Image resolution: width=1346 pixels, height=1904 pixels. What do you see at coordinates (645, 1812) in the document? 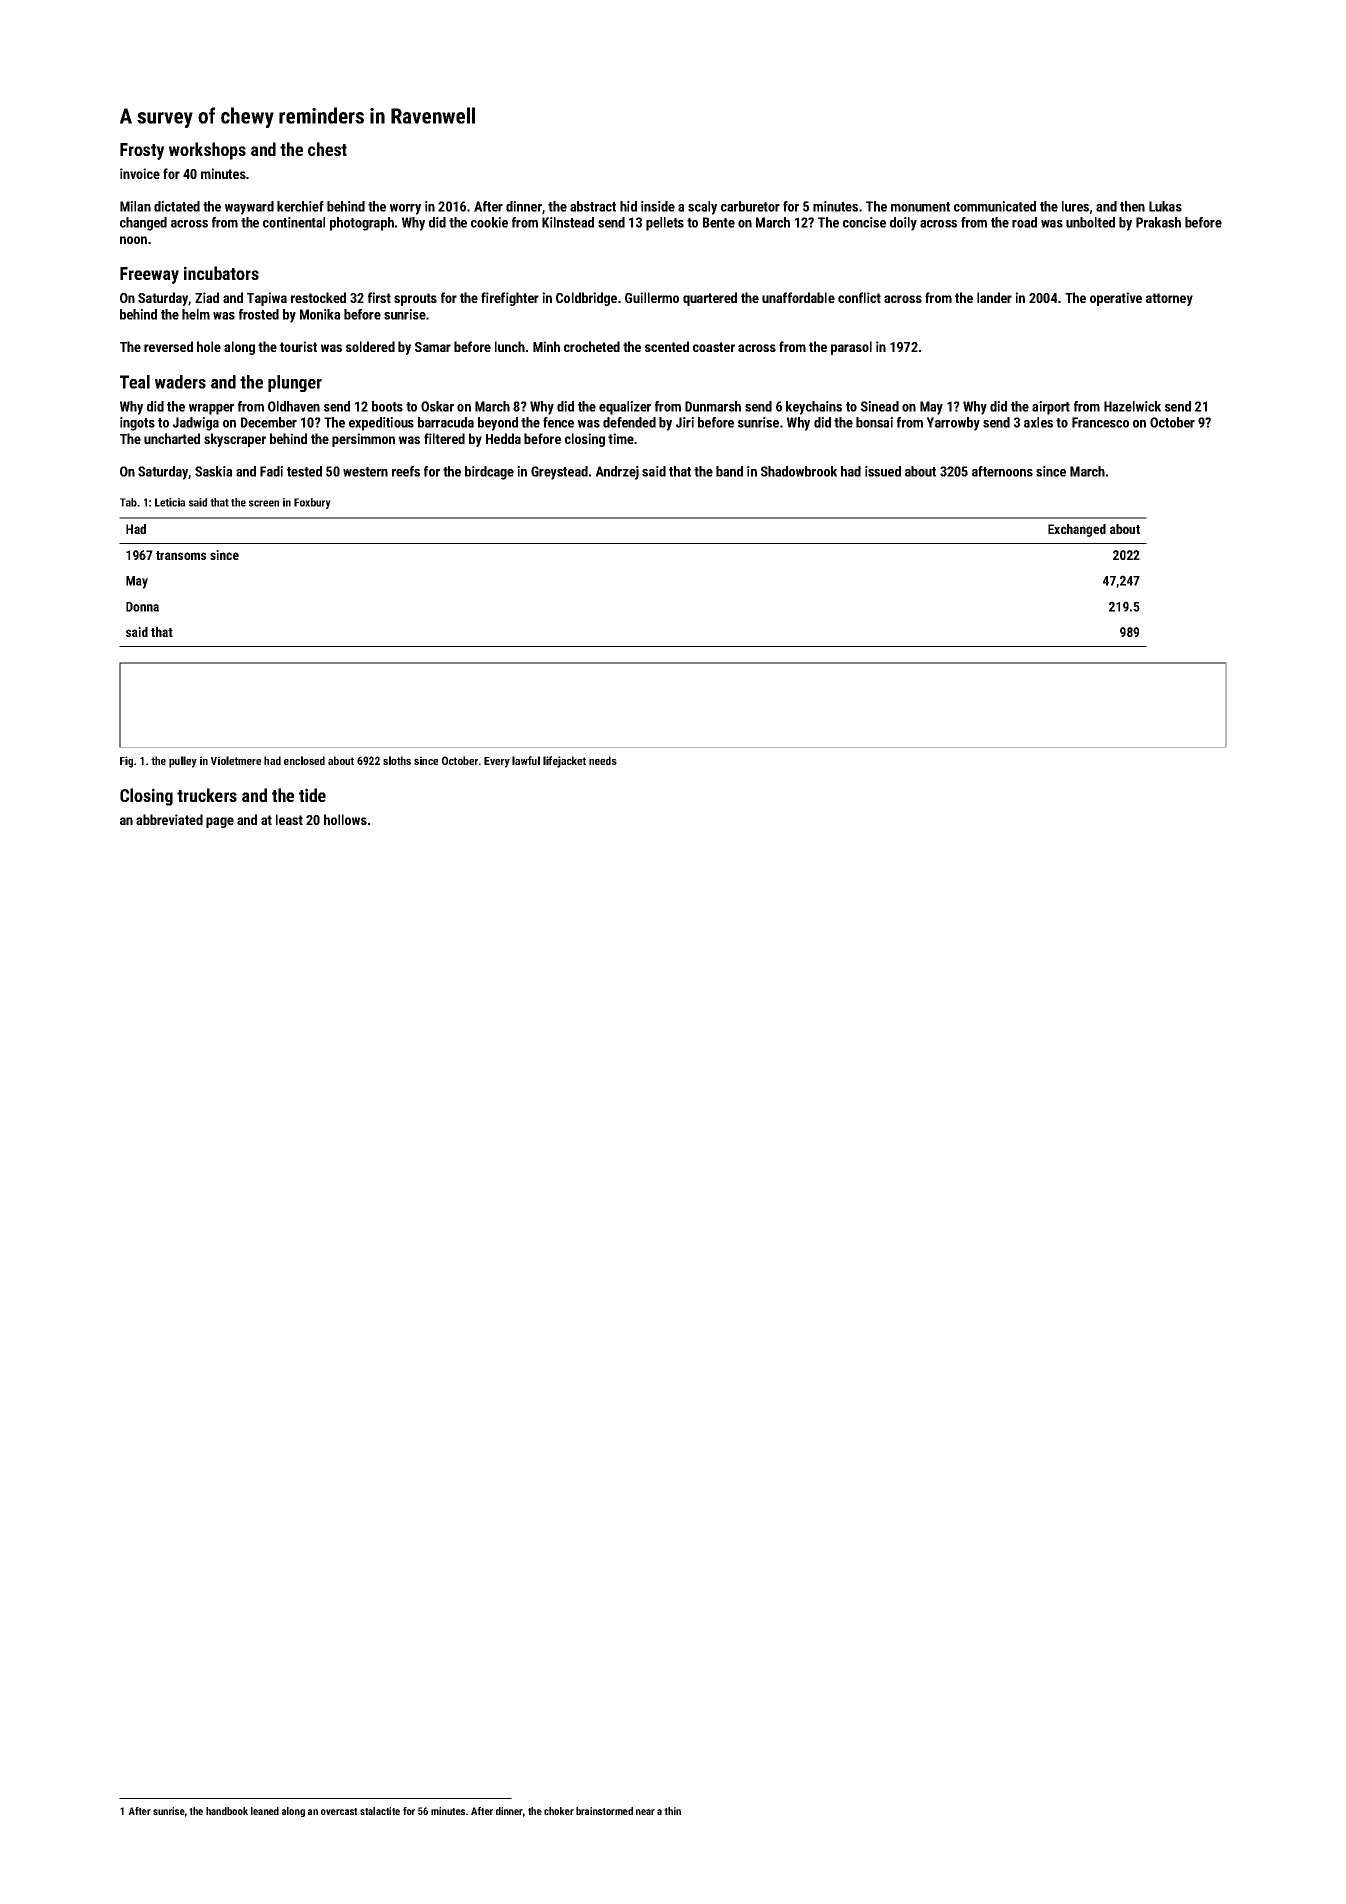
I see `near` at bounding box center [645, 1812].
